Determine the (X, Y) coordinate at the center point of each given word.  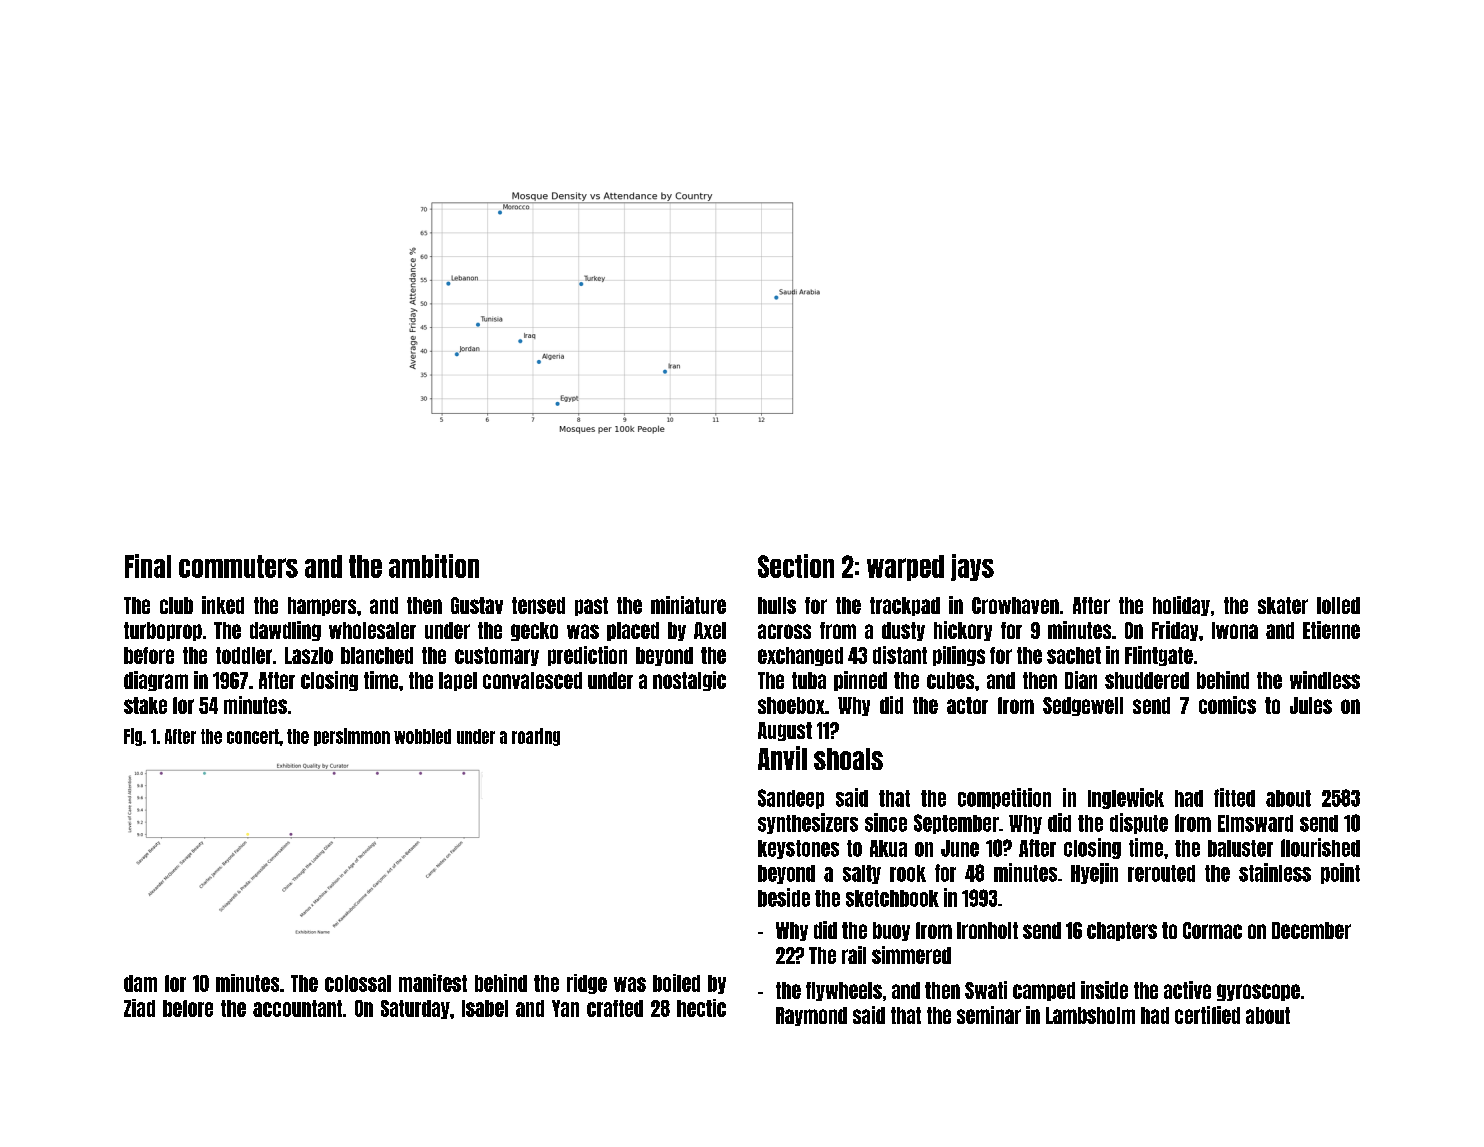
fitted (1234, 797)
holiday (1181, 606)
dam (140, 983)
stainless (1275, 872)
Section (796, 566)
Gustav (477, 605)
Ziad (139, 1008)
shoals (848, 759)
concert (253, 736)
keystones (798, 849)
